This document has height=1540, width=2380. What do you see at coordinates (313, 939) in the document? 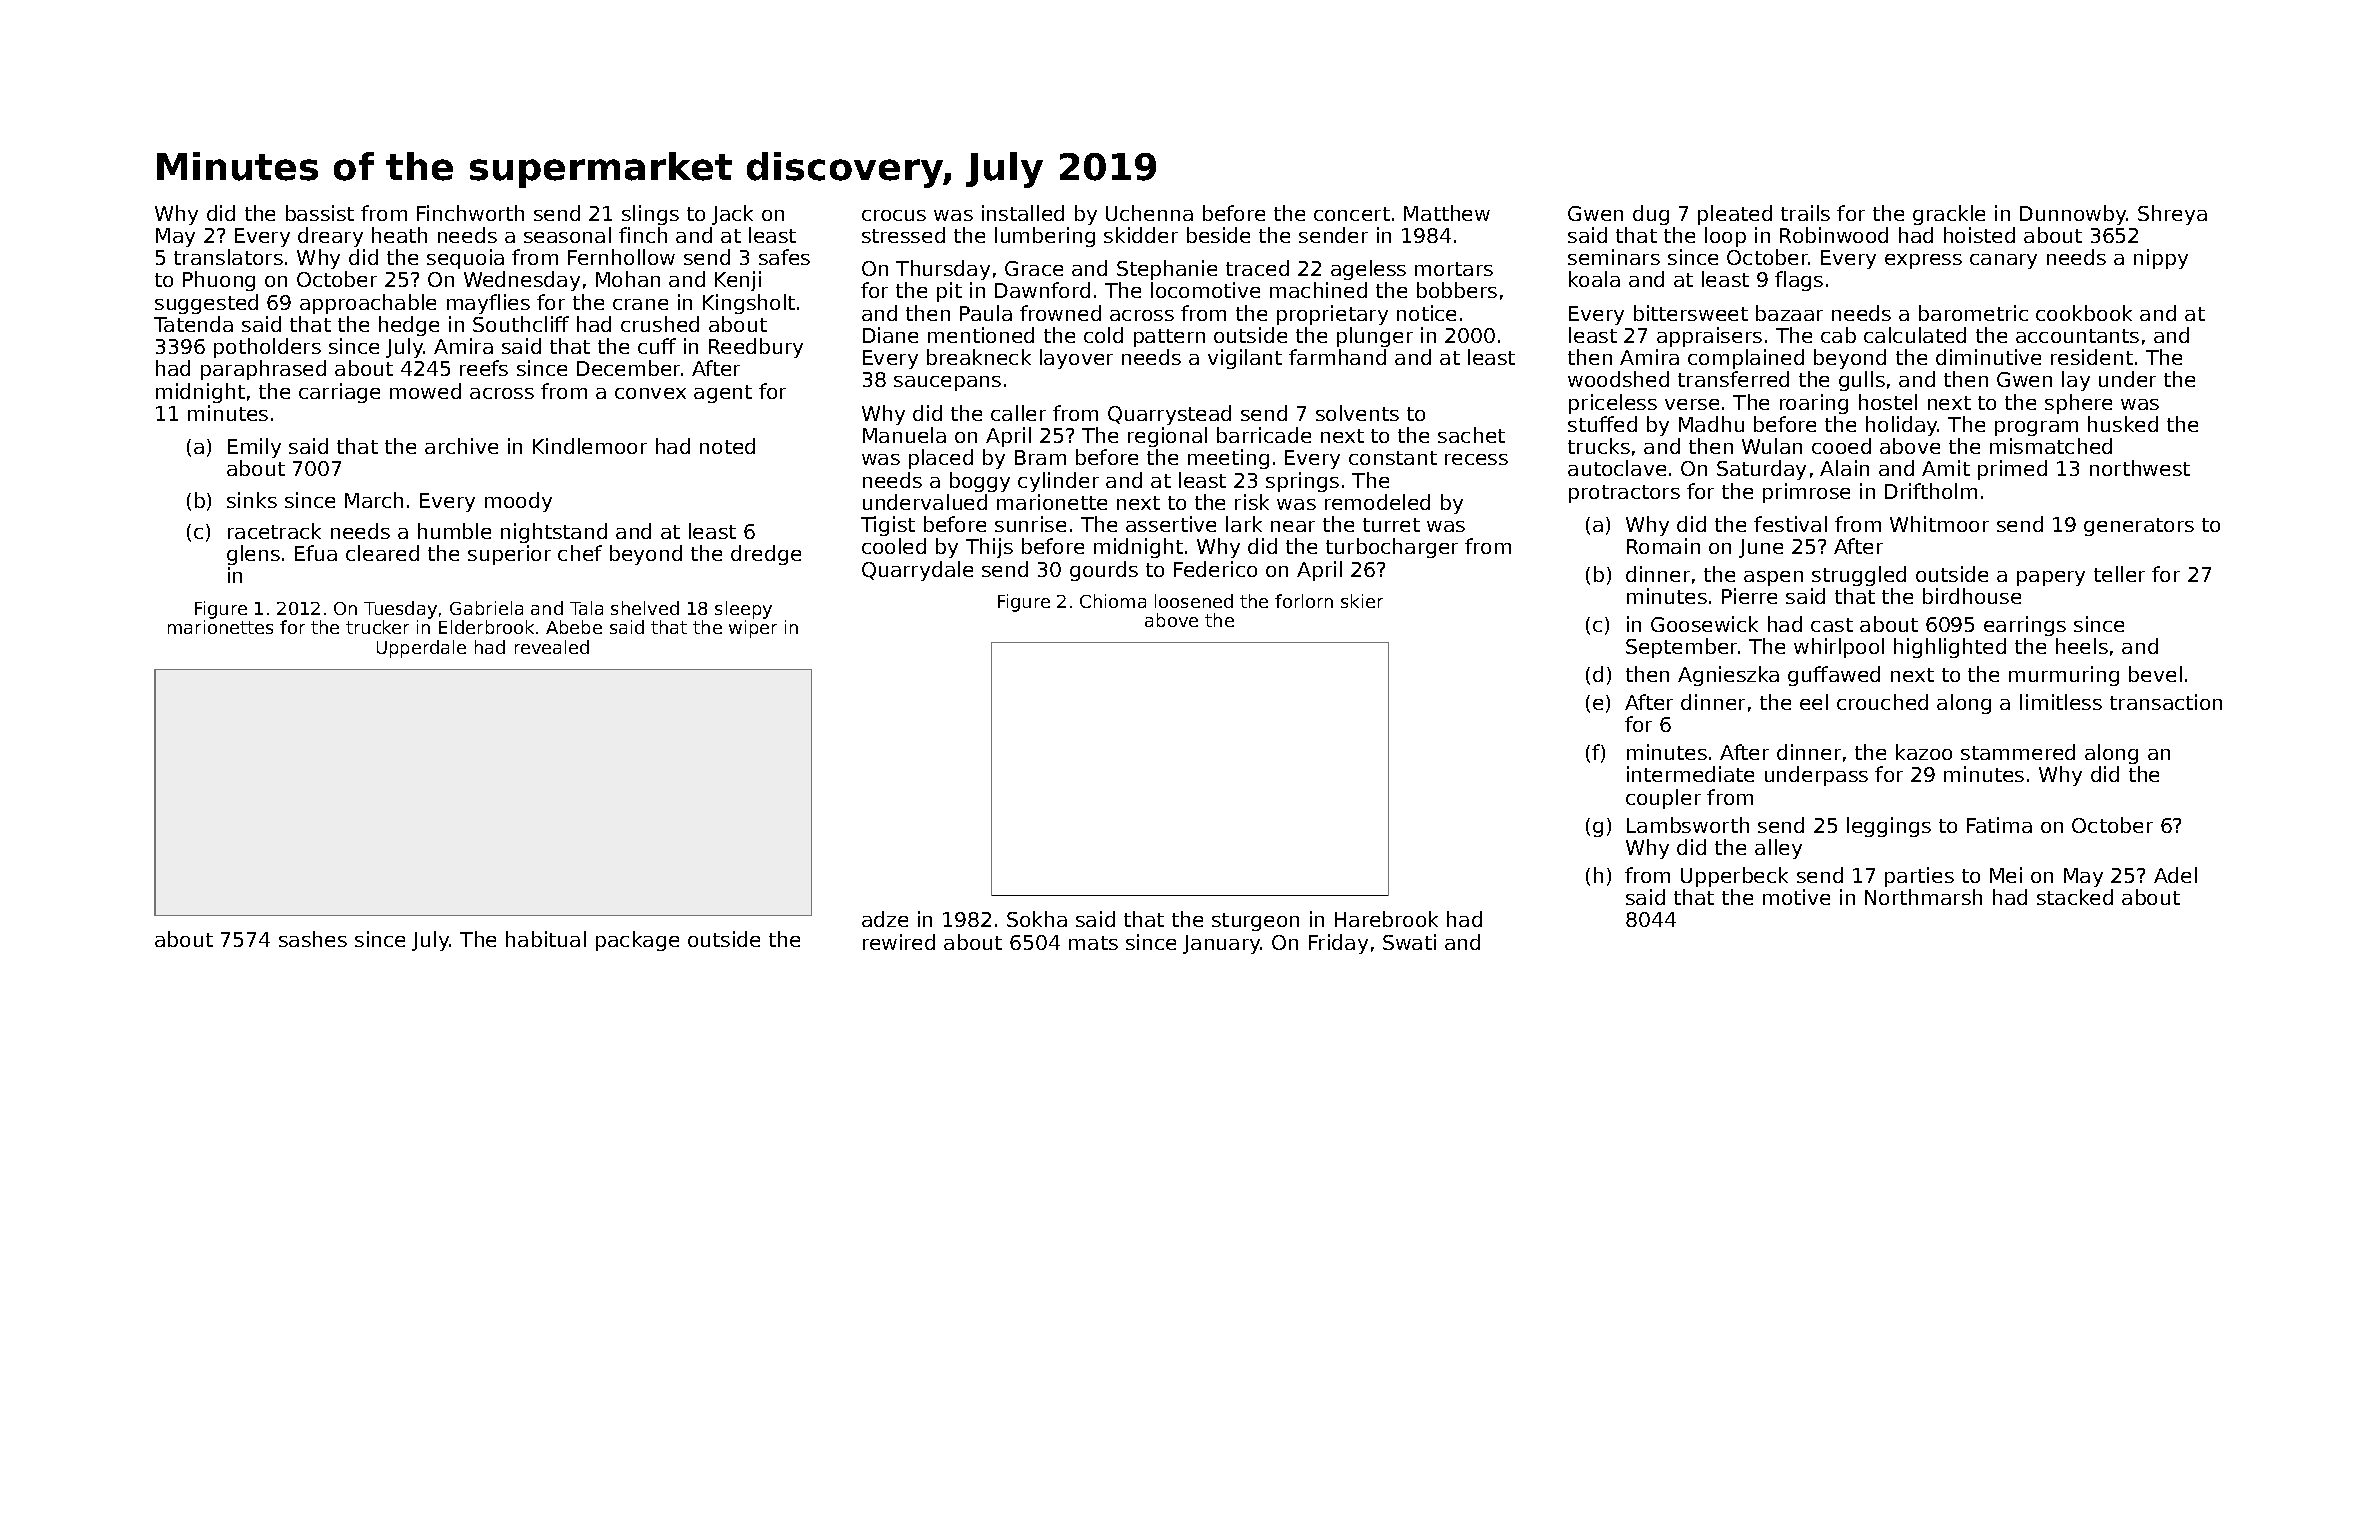
I see `sashes` at bounding box center [313, 939].
